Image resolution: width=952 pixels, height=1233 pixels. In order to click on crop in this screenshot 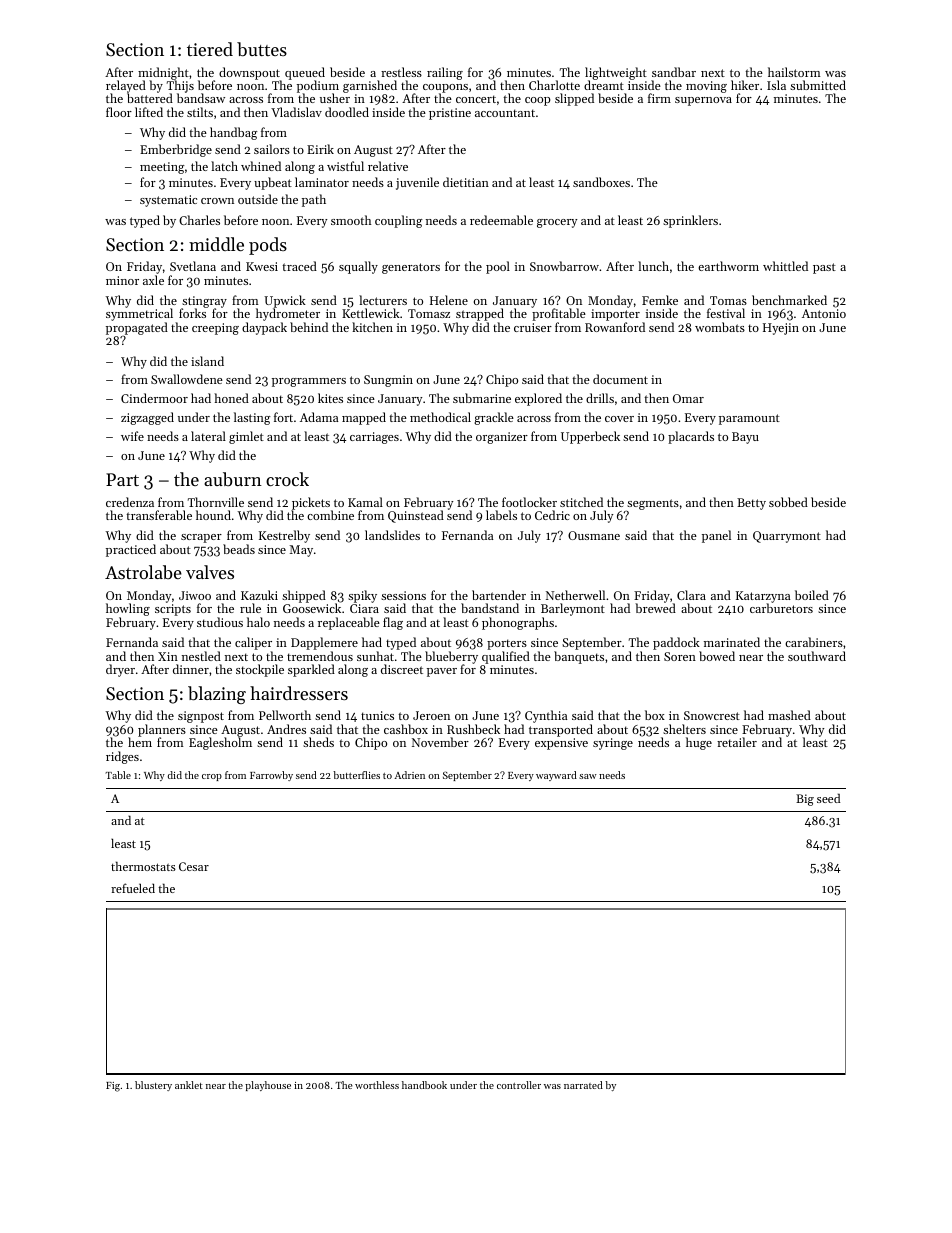, I will do `click(212, 777)`.
